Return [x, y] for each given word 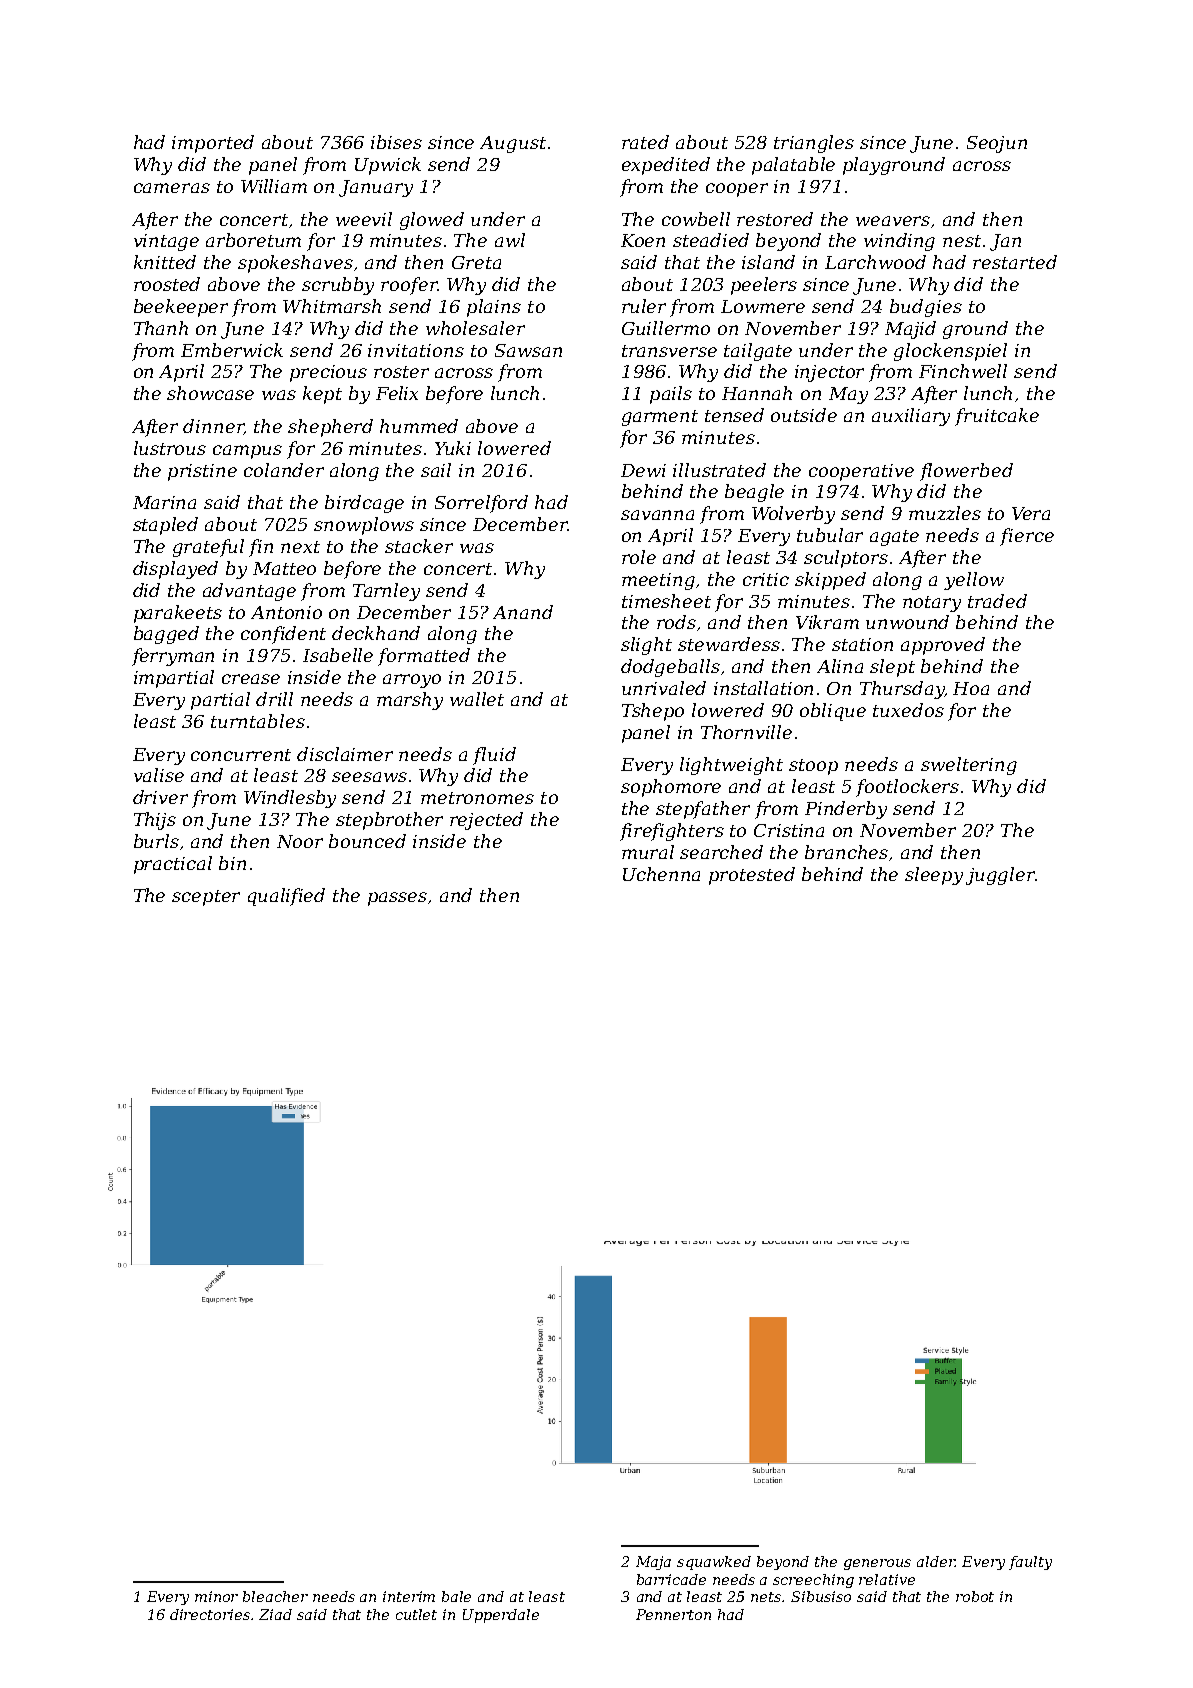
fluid [494, 756]
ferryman [173, 657]
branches [846, 852]
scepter [206, 898]
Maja [653, 1563]
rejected [486, 821]
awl [510, 240]
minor [216, 1596]
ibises [396, 142]
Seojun [997, 144]
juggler [1000, 876]
